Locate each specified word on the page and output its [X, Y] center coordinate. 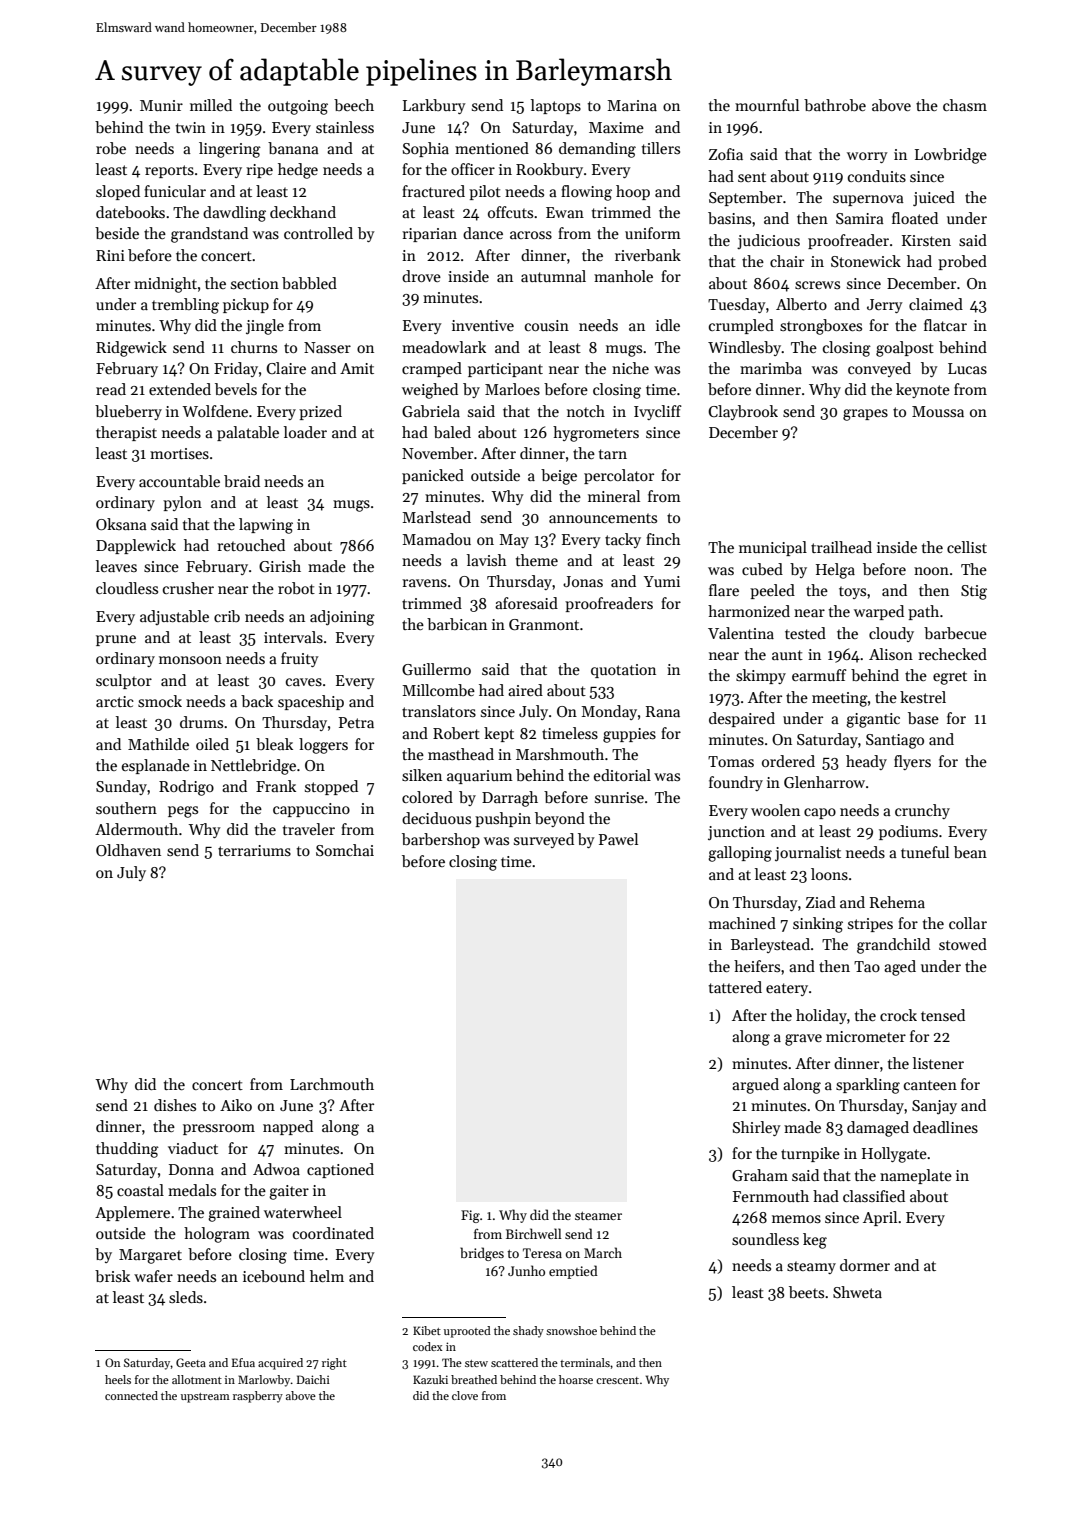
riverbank [648, 255]
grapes [865, 415]
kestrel [923, 697]
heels [118, 1379]
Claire [286, 368]
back [257, 701]
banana [293, 148]
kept [499, 734]
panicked [433, 476]
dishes [175, 1105]
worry [867, 157]
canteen [930, 1085]
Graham [760, 1175]
